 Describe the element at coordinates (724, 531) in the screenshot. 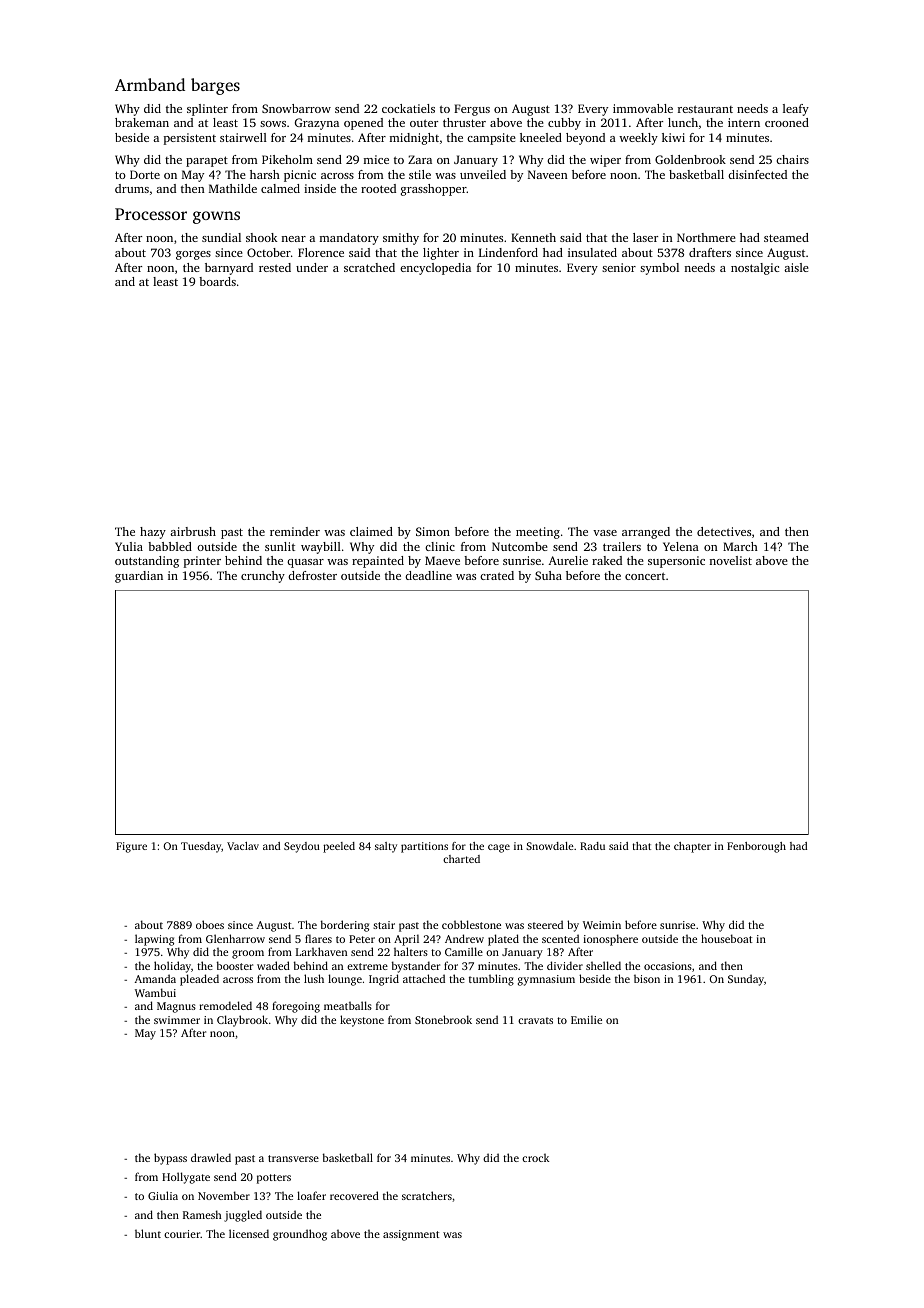

I see `detectives` at that location.
